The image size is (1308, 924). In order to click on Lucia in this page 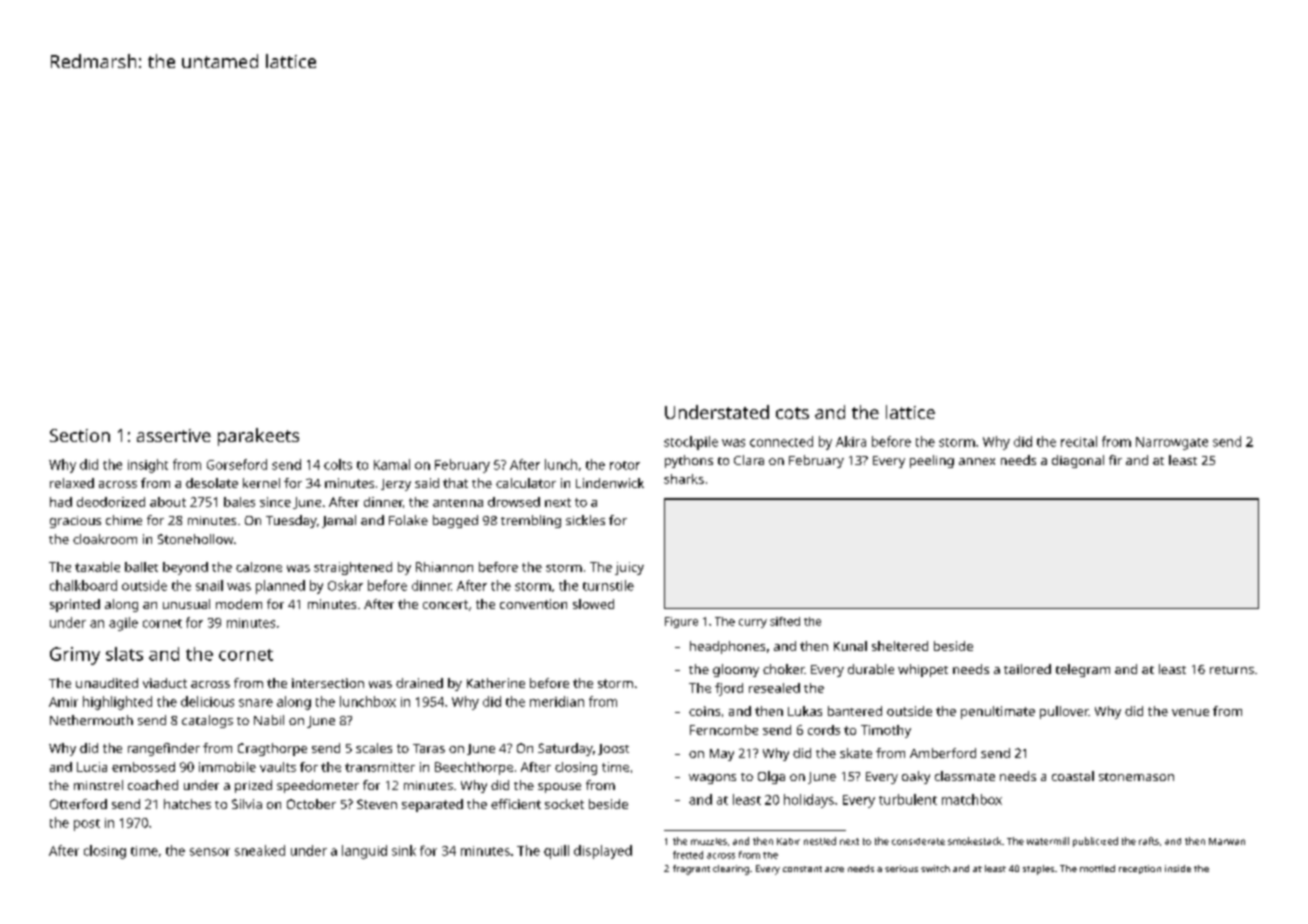, I will do `click(92, 767)`.
